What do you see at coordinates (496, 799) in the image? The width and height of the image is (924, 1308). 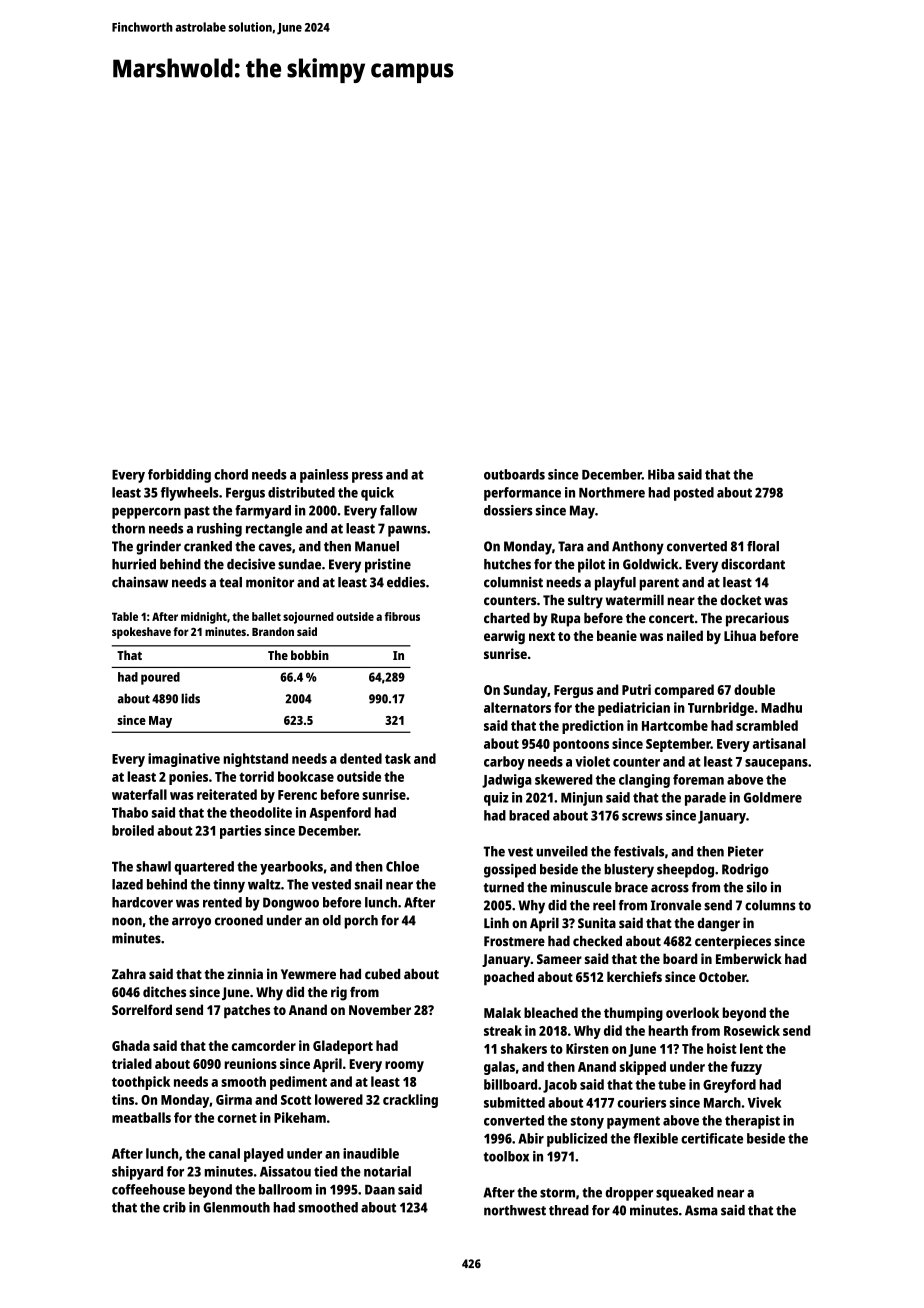 I see `quiz` at bounding box center [496, 799].
